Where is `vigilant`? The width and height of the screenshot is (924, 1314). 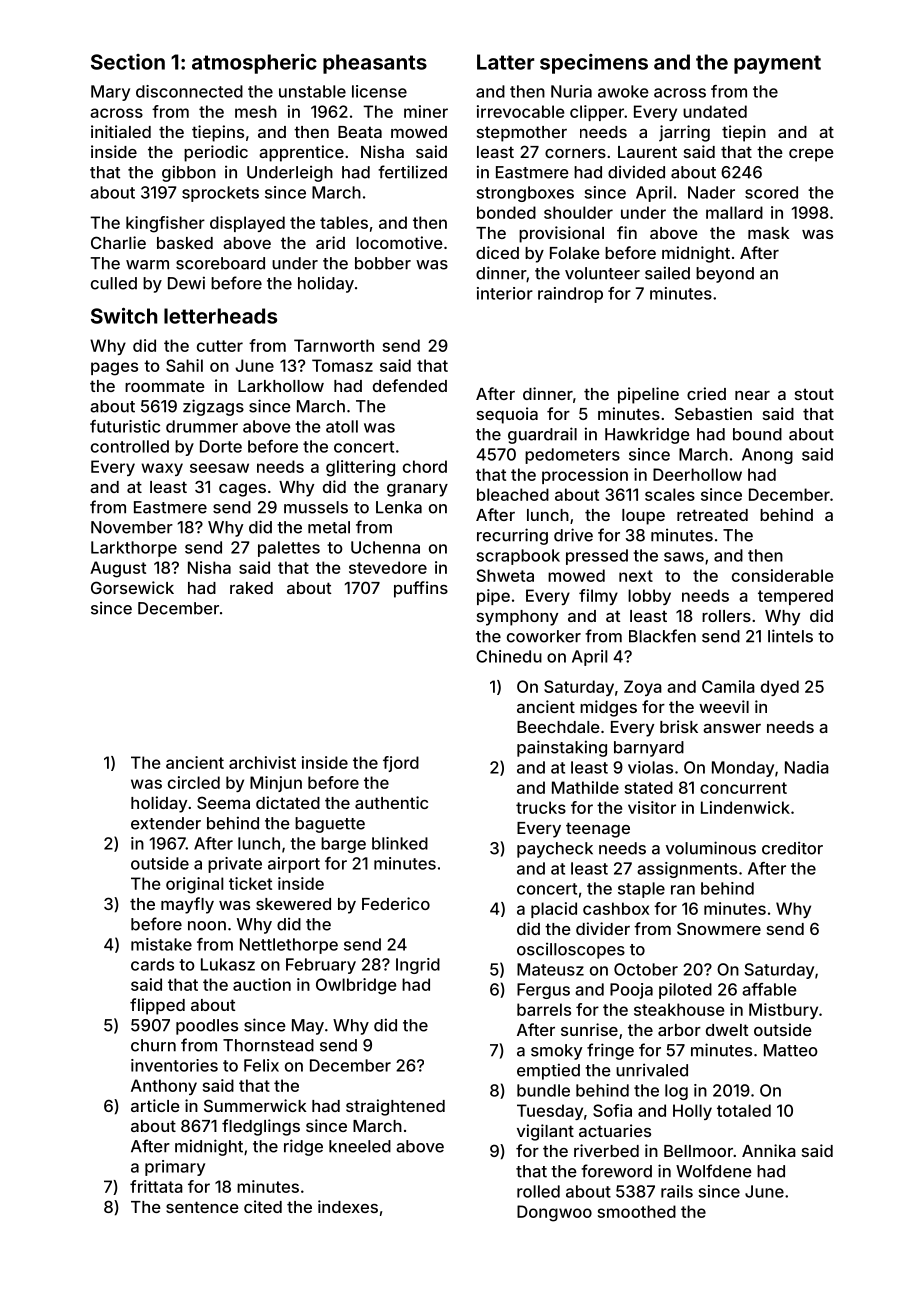
vigilant is located at coordinates (545, 1132).
